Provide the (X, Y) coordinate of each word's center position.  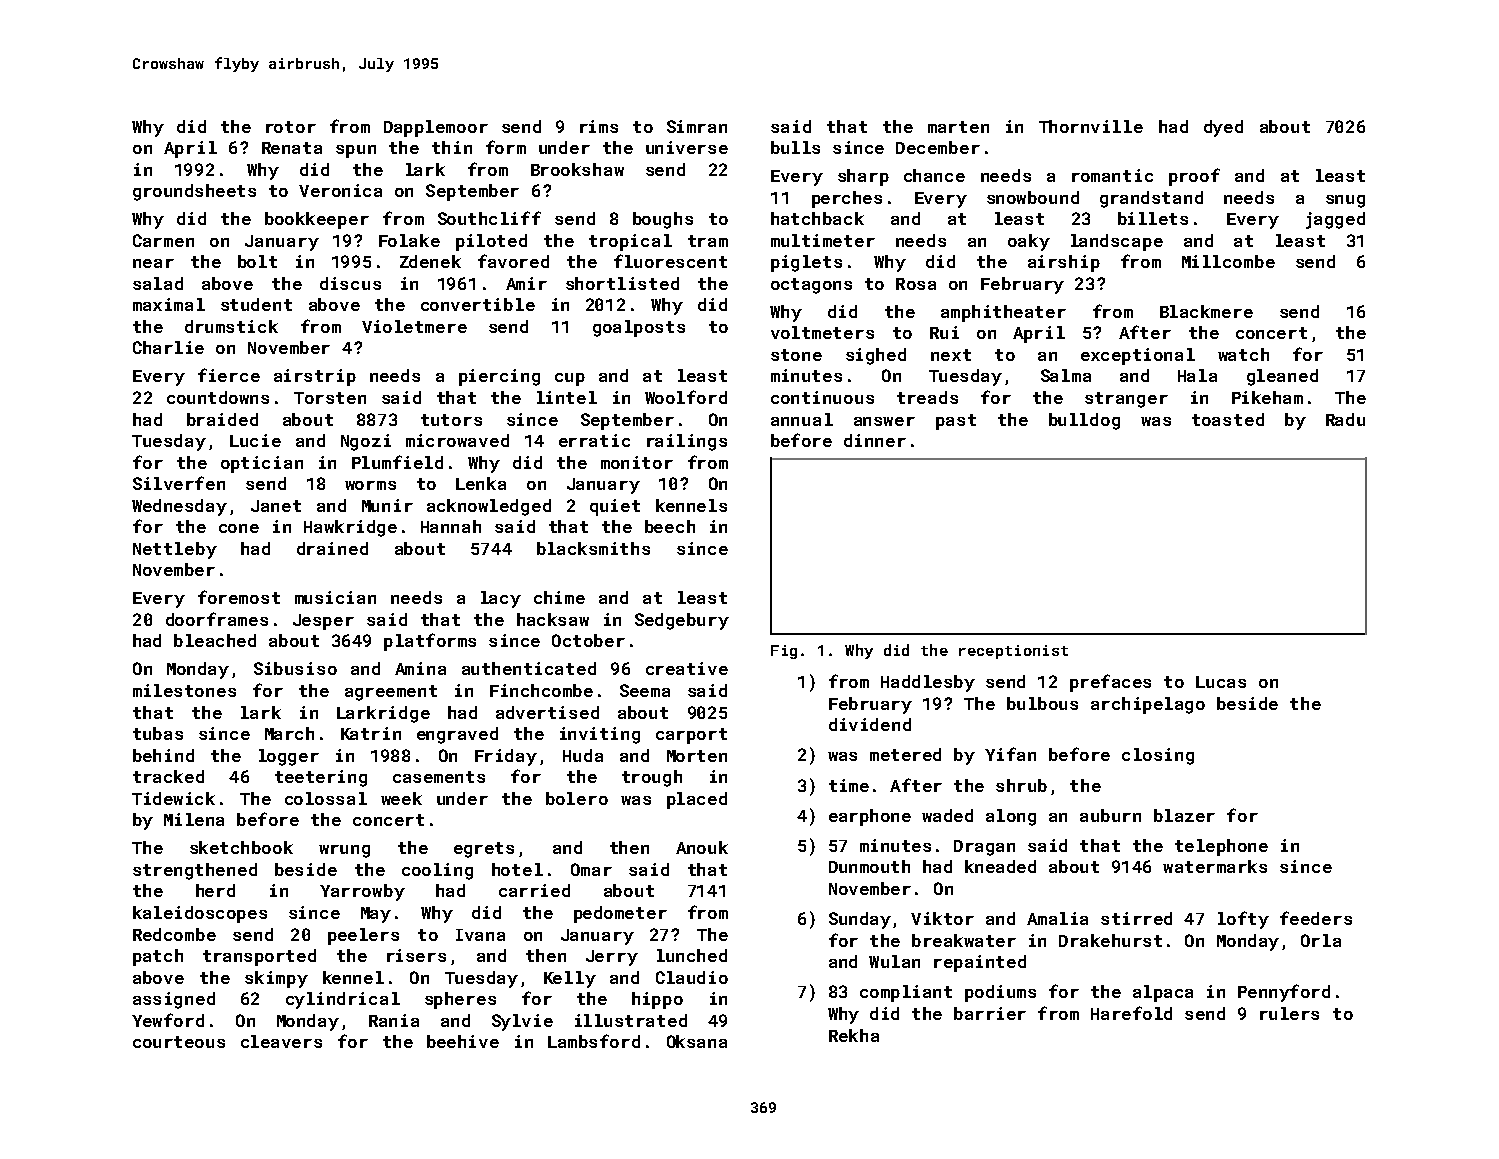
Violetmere (414, 326)
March (289, 733)
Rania (394, 1020)
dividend (870, 724)
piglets (806, 263)
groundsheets (194, 192)
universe (687, 147)
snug (1345, 201)
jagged (1335, 220)
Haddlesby (928, 683)
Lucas (1221, 682)
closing (1158, 756)
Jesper (323, 622)
